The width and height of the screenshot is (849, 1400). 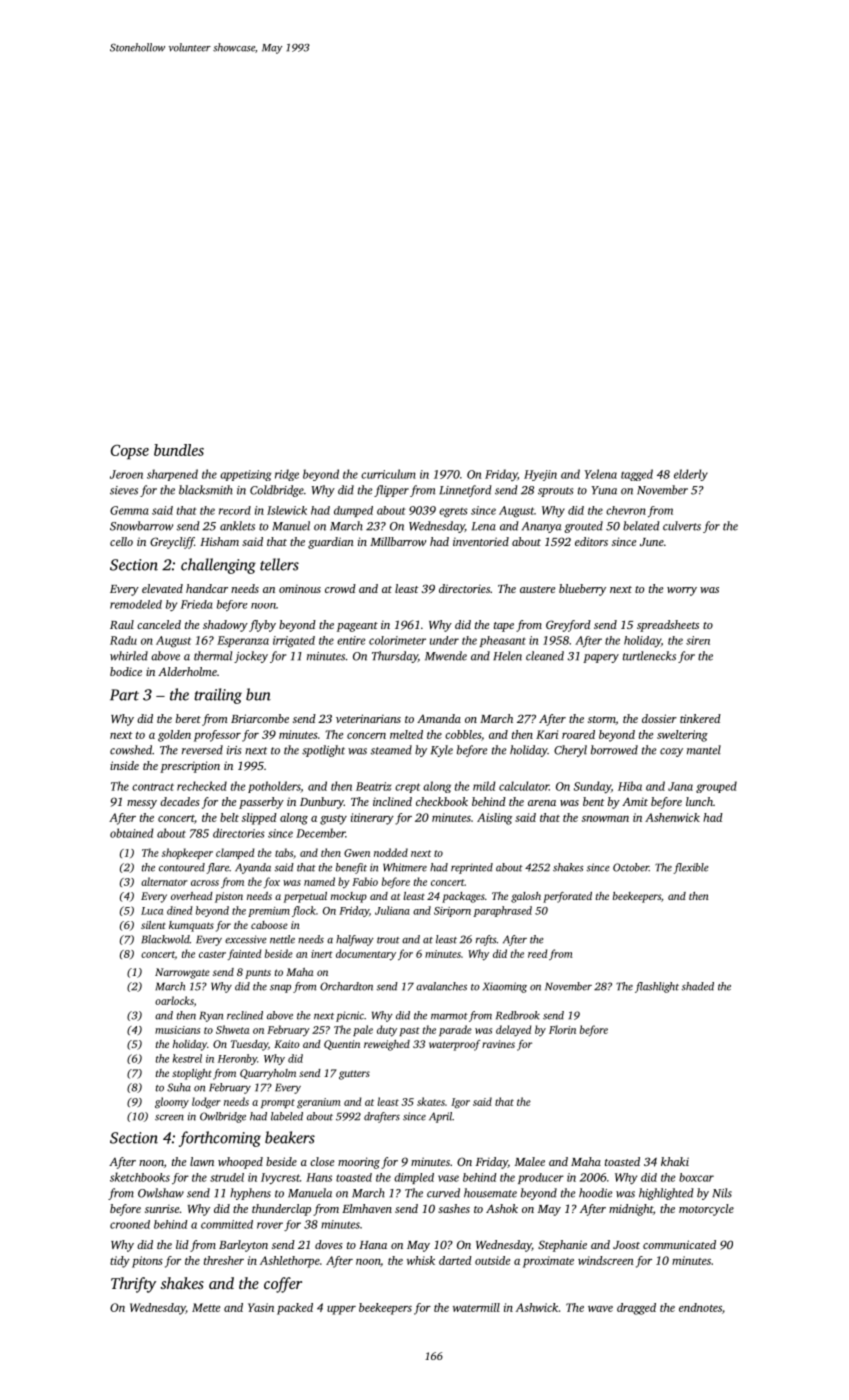 I want to click on trout, so click(x=388, y=940).
